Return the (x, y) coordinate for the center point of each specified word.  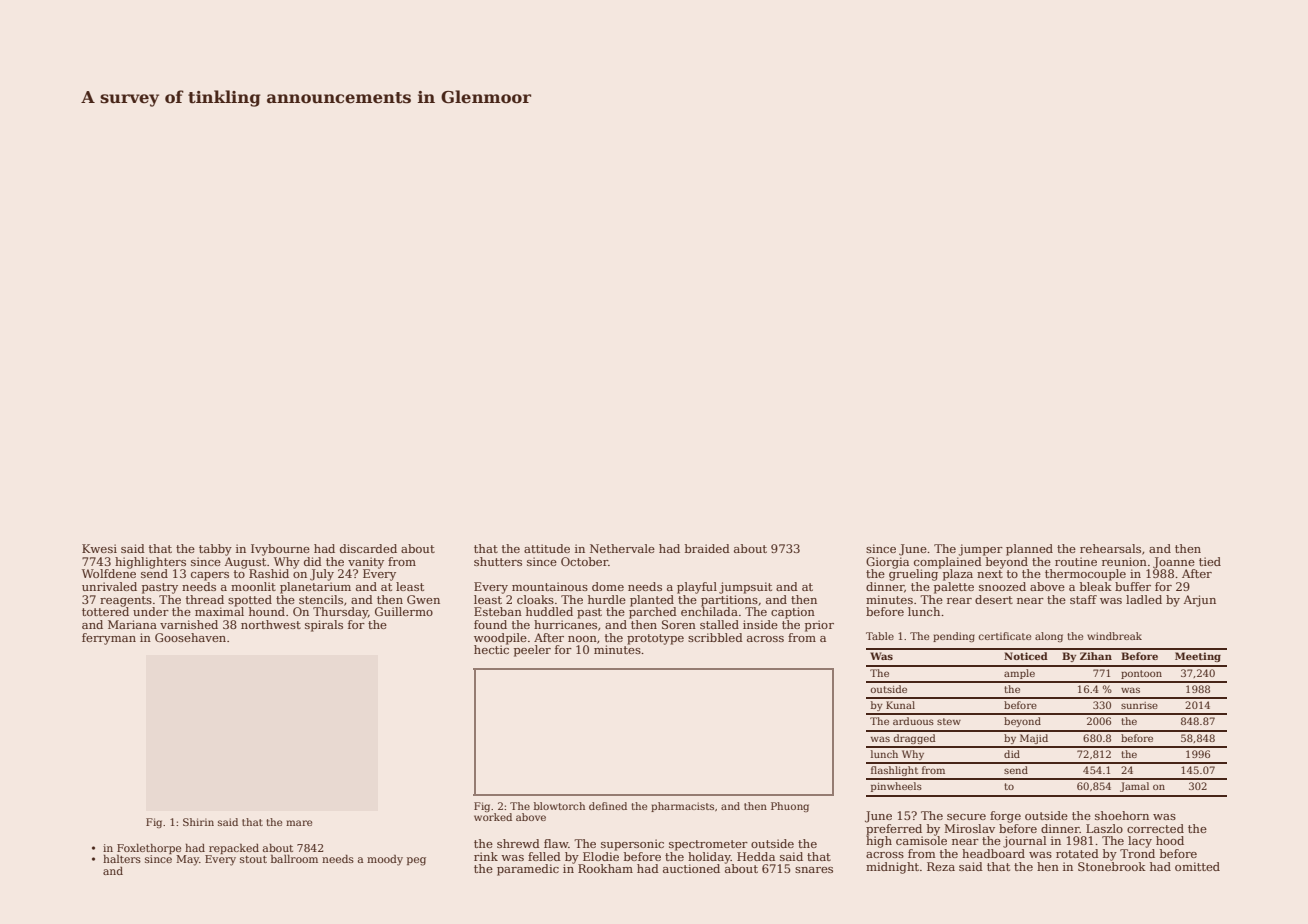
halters (122, 859)
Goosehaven (190, 637)
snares (814, 870)
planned (1029, 550)
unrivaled (109, 586)
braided (707, 548)
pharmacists (682, 807)
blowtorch (559, 806)
